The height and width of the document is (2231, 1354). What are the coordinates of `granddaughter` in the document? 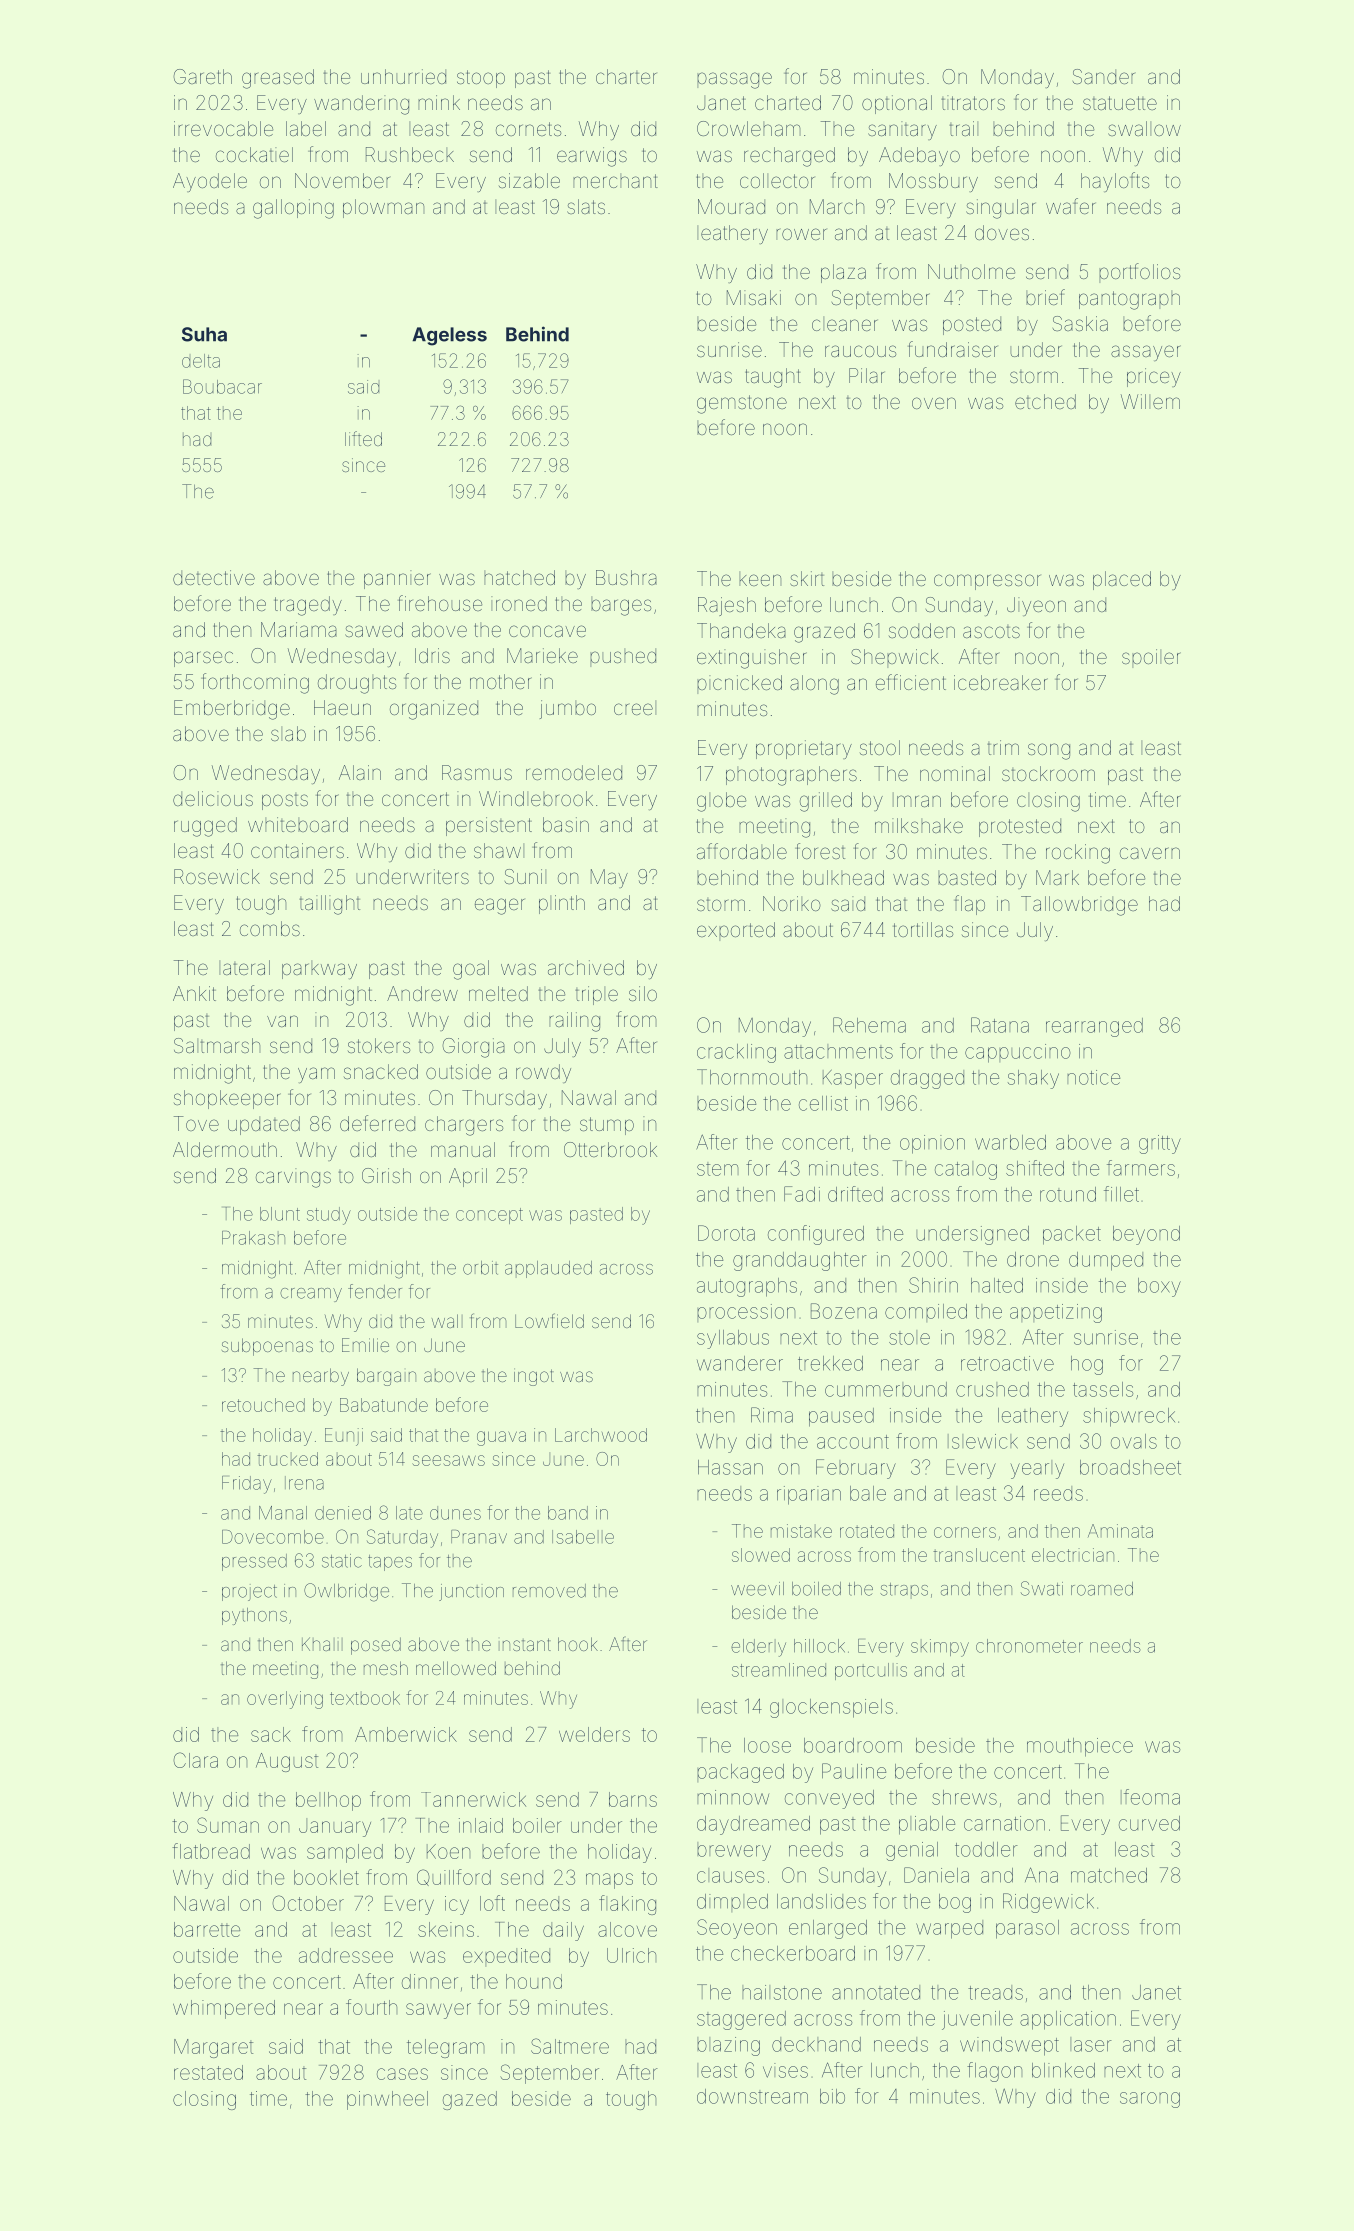 It's located at (800, 1261).
